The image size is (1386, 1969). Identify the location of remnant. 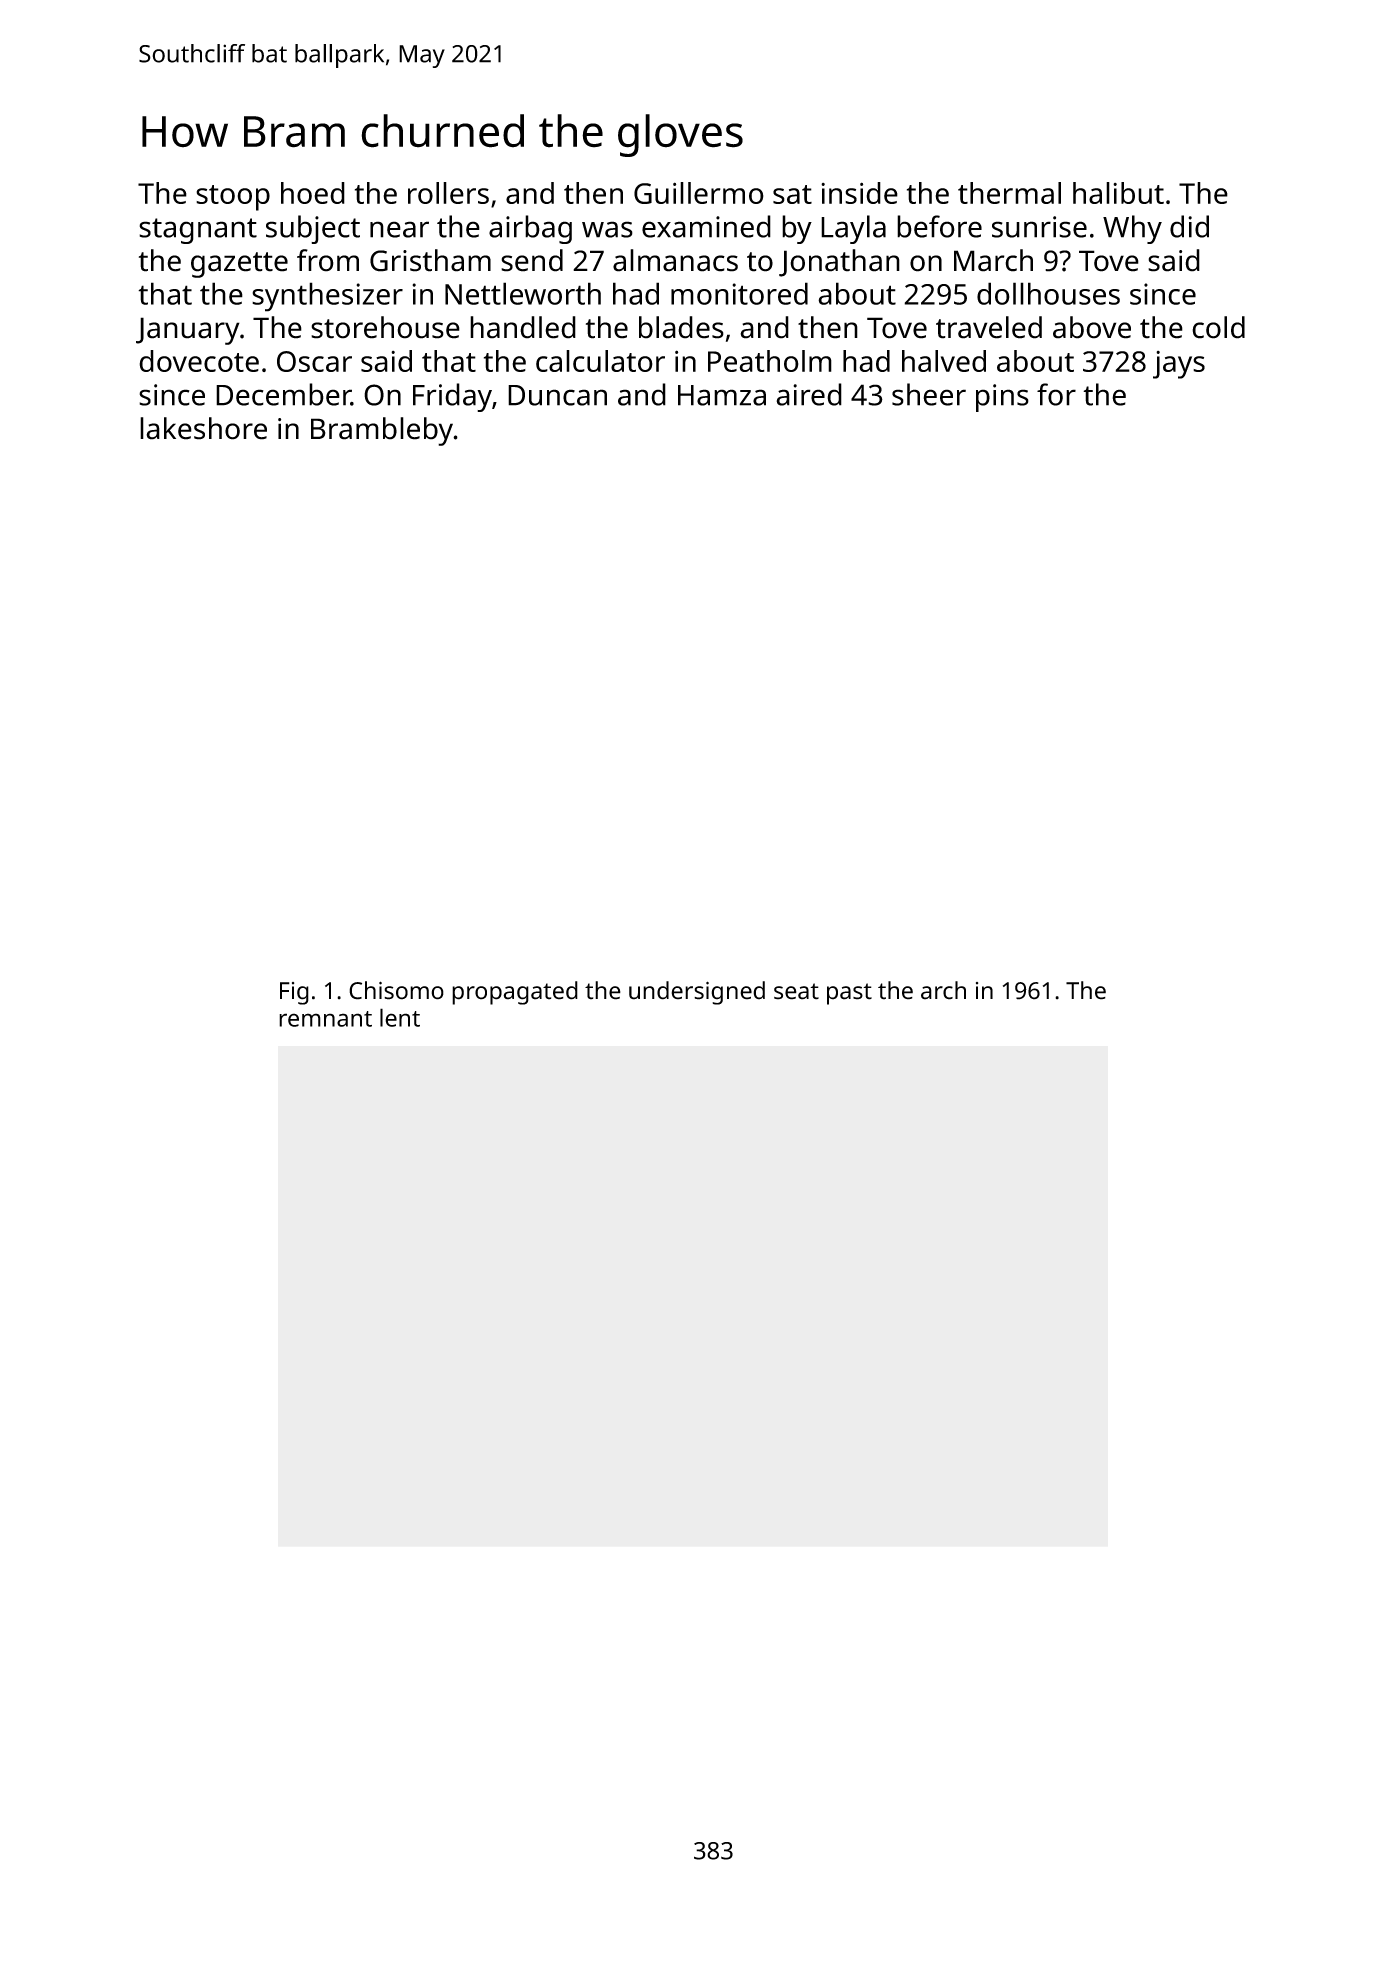
(325, 1019).
